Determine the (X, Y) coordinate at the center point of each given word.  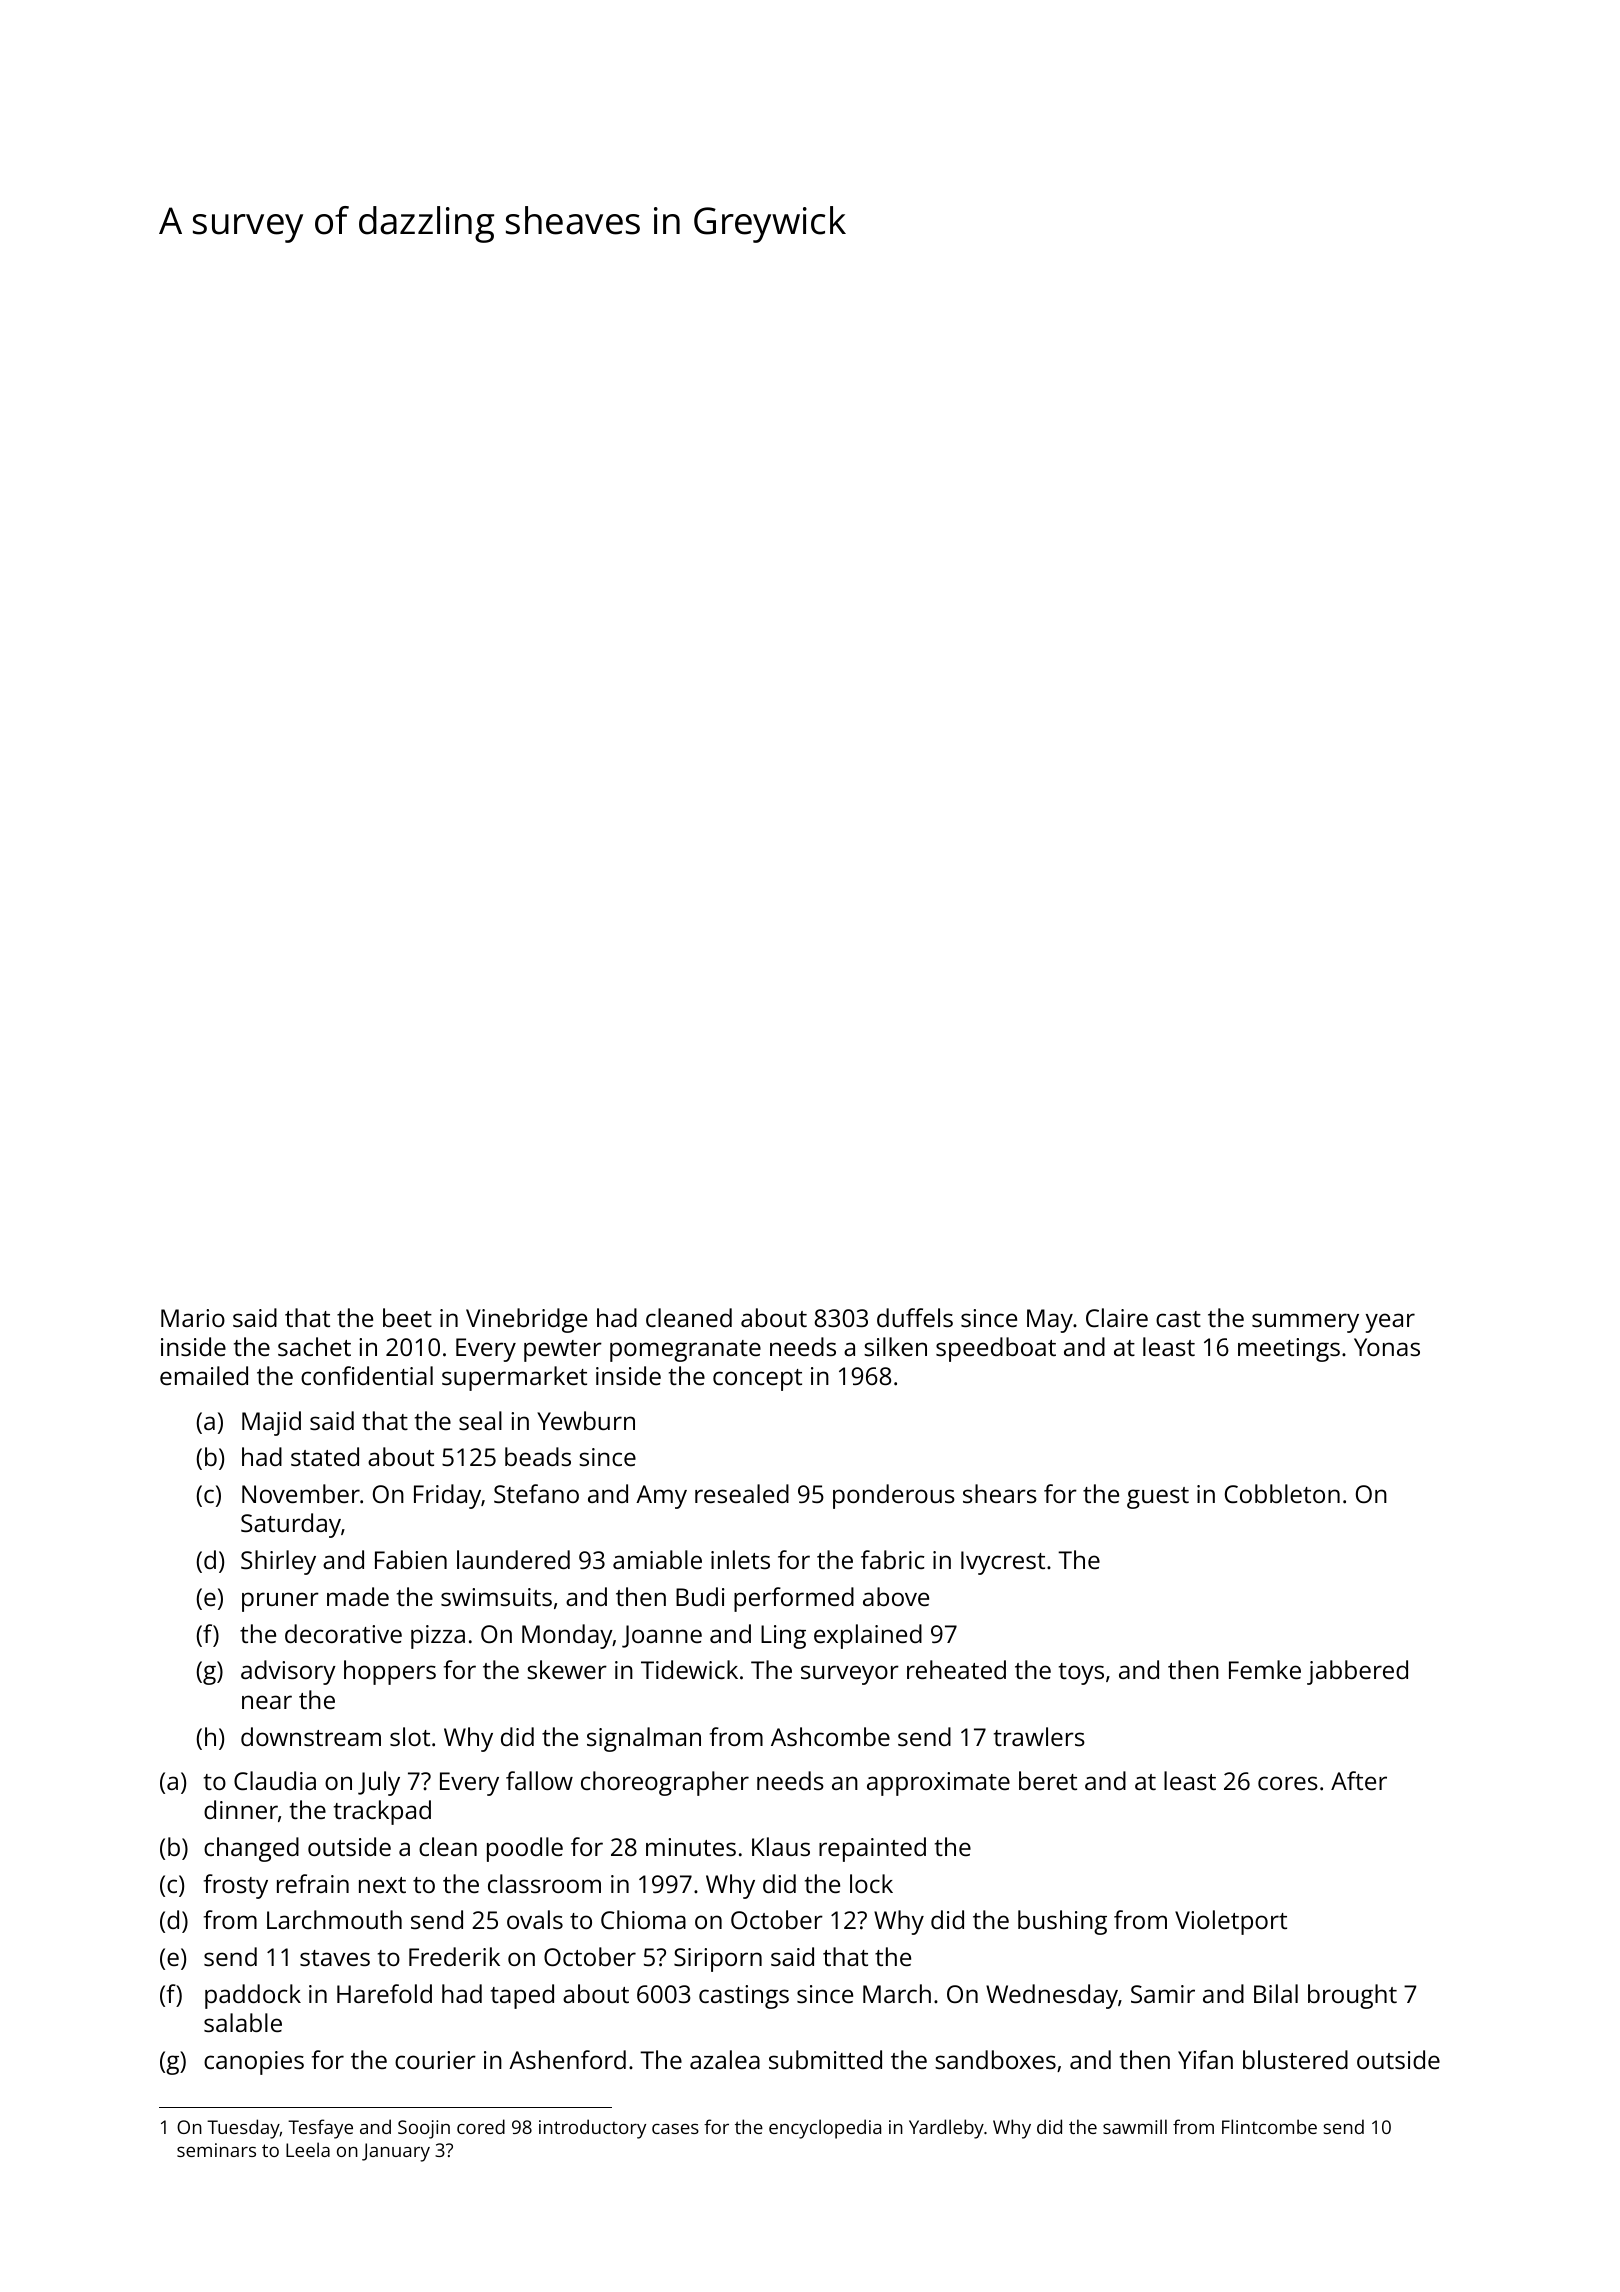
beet (407, 1317)
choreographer (665, 1783)
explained (868, 1636)
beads (538, 1456)
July (379, 1783)
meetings (1289, 1350)
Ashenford (567, 2059)
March (897, 1993)
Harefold (384, 1993)
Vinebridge (526, 1320)
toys (1081, 1674)
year (1390, 1323)
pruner (280, 1602)
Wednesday (1052, 1996)
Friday (447, 1496)
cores (1288, 1783)
